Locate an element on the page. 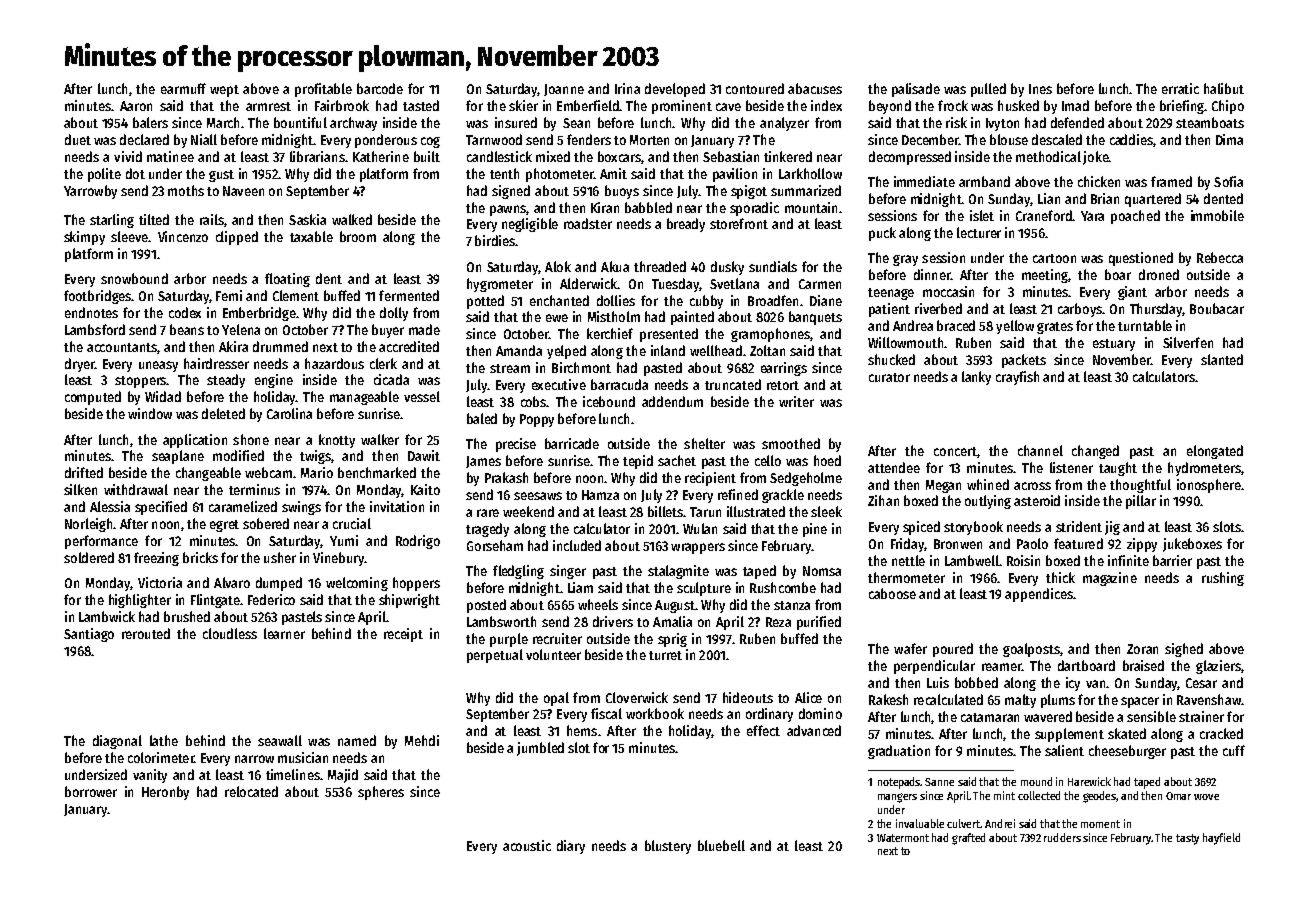  swings is located at coordinates (301, 508).
